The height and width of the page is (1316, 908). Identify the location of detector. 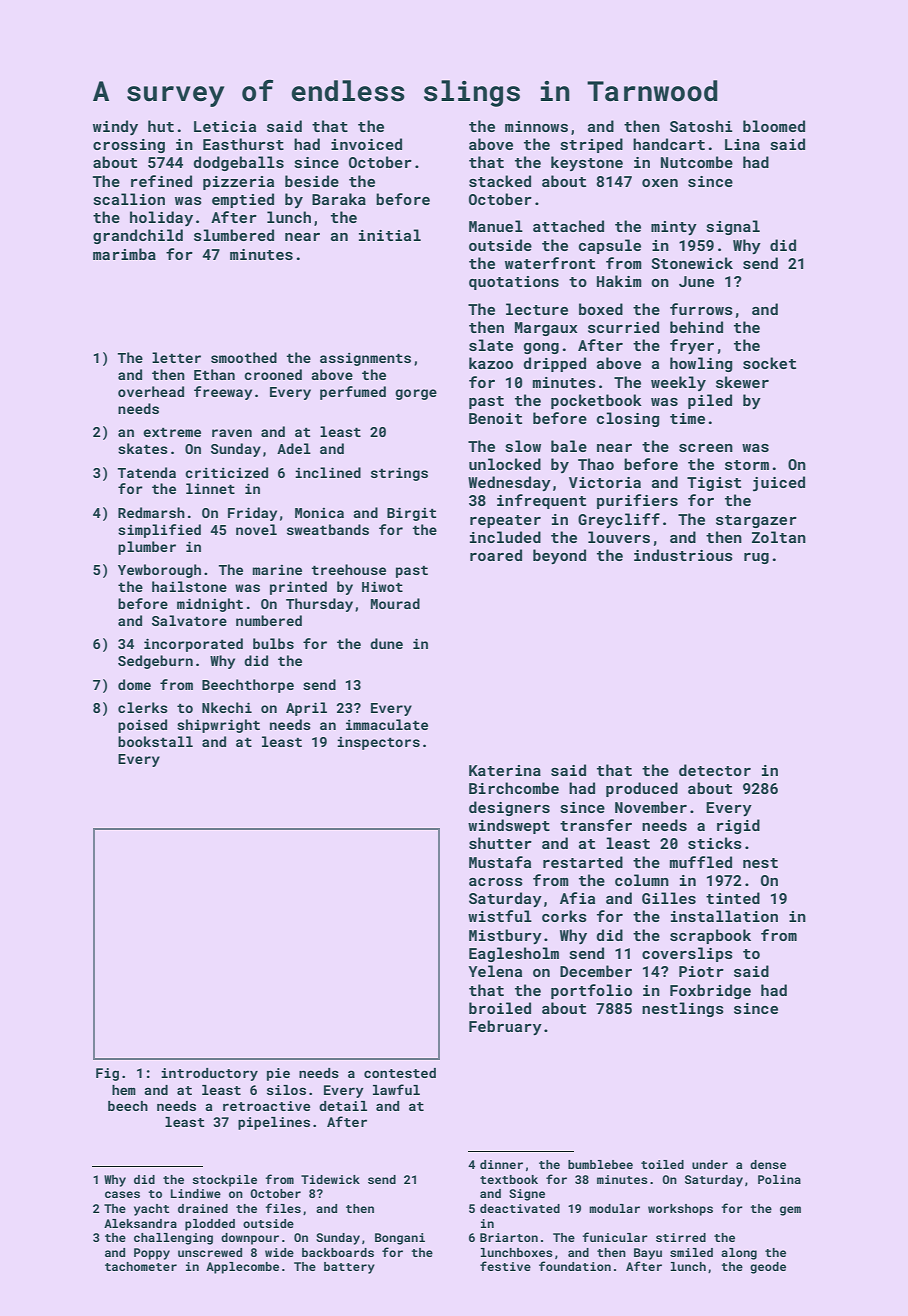
(715, 770).
